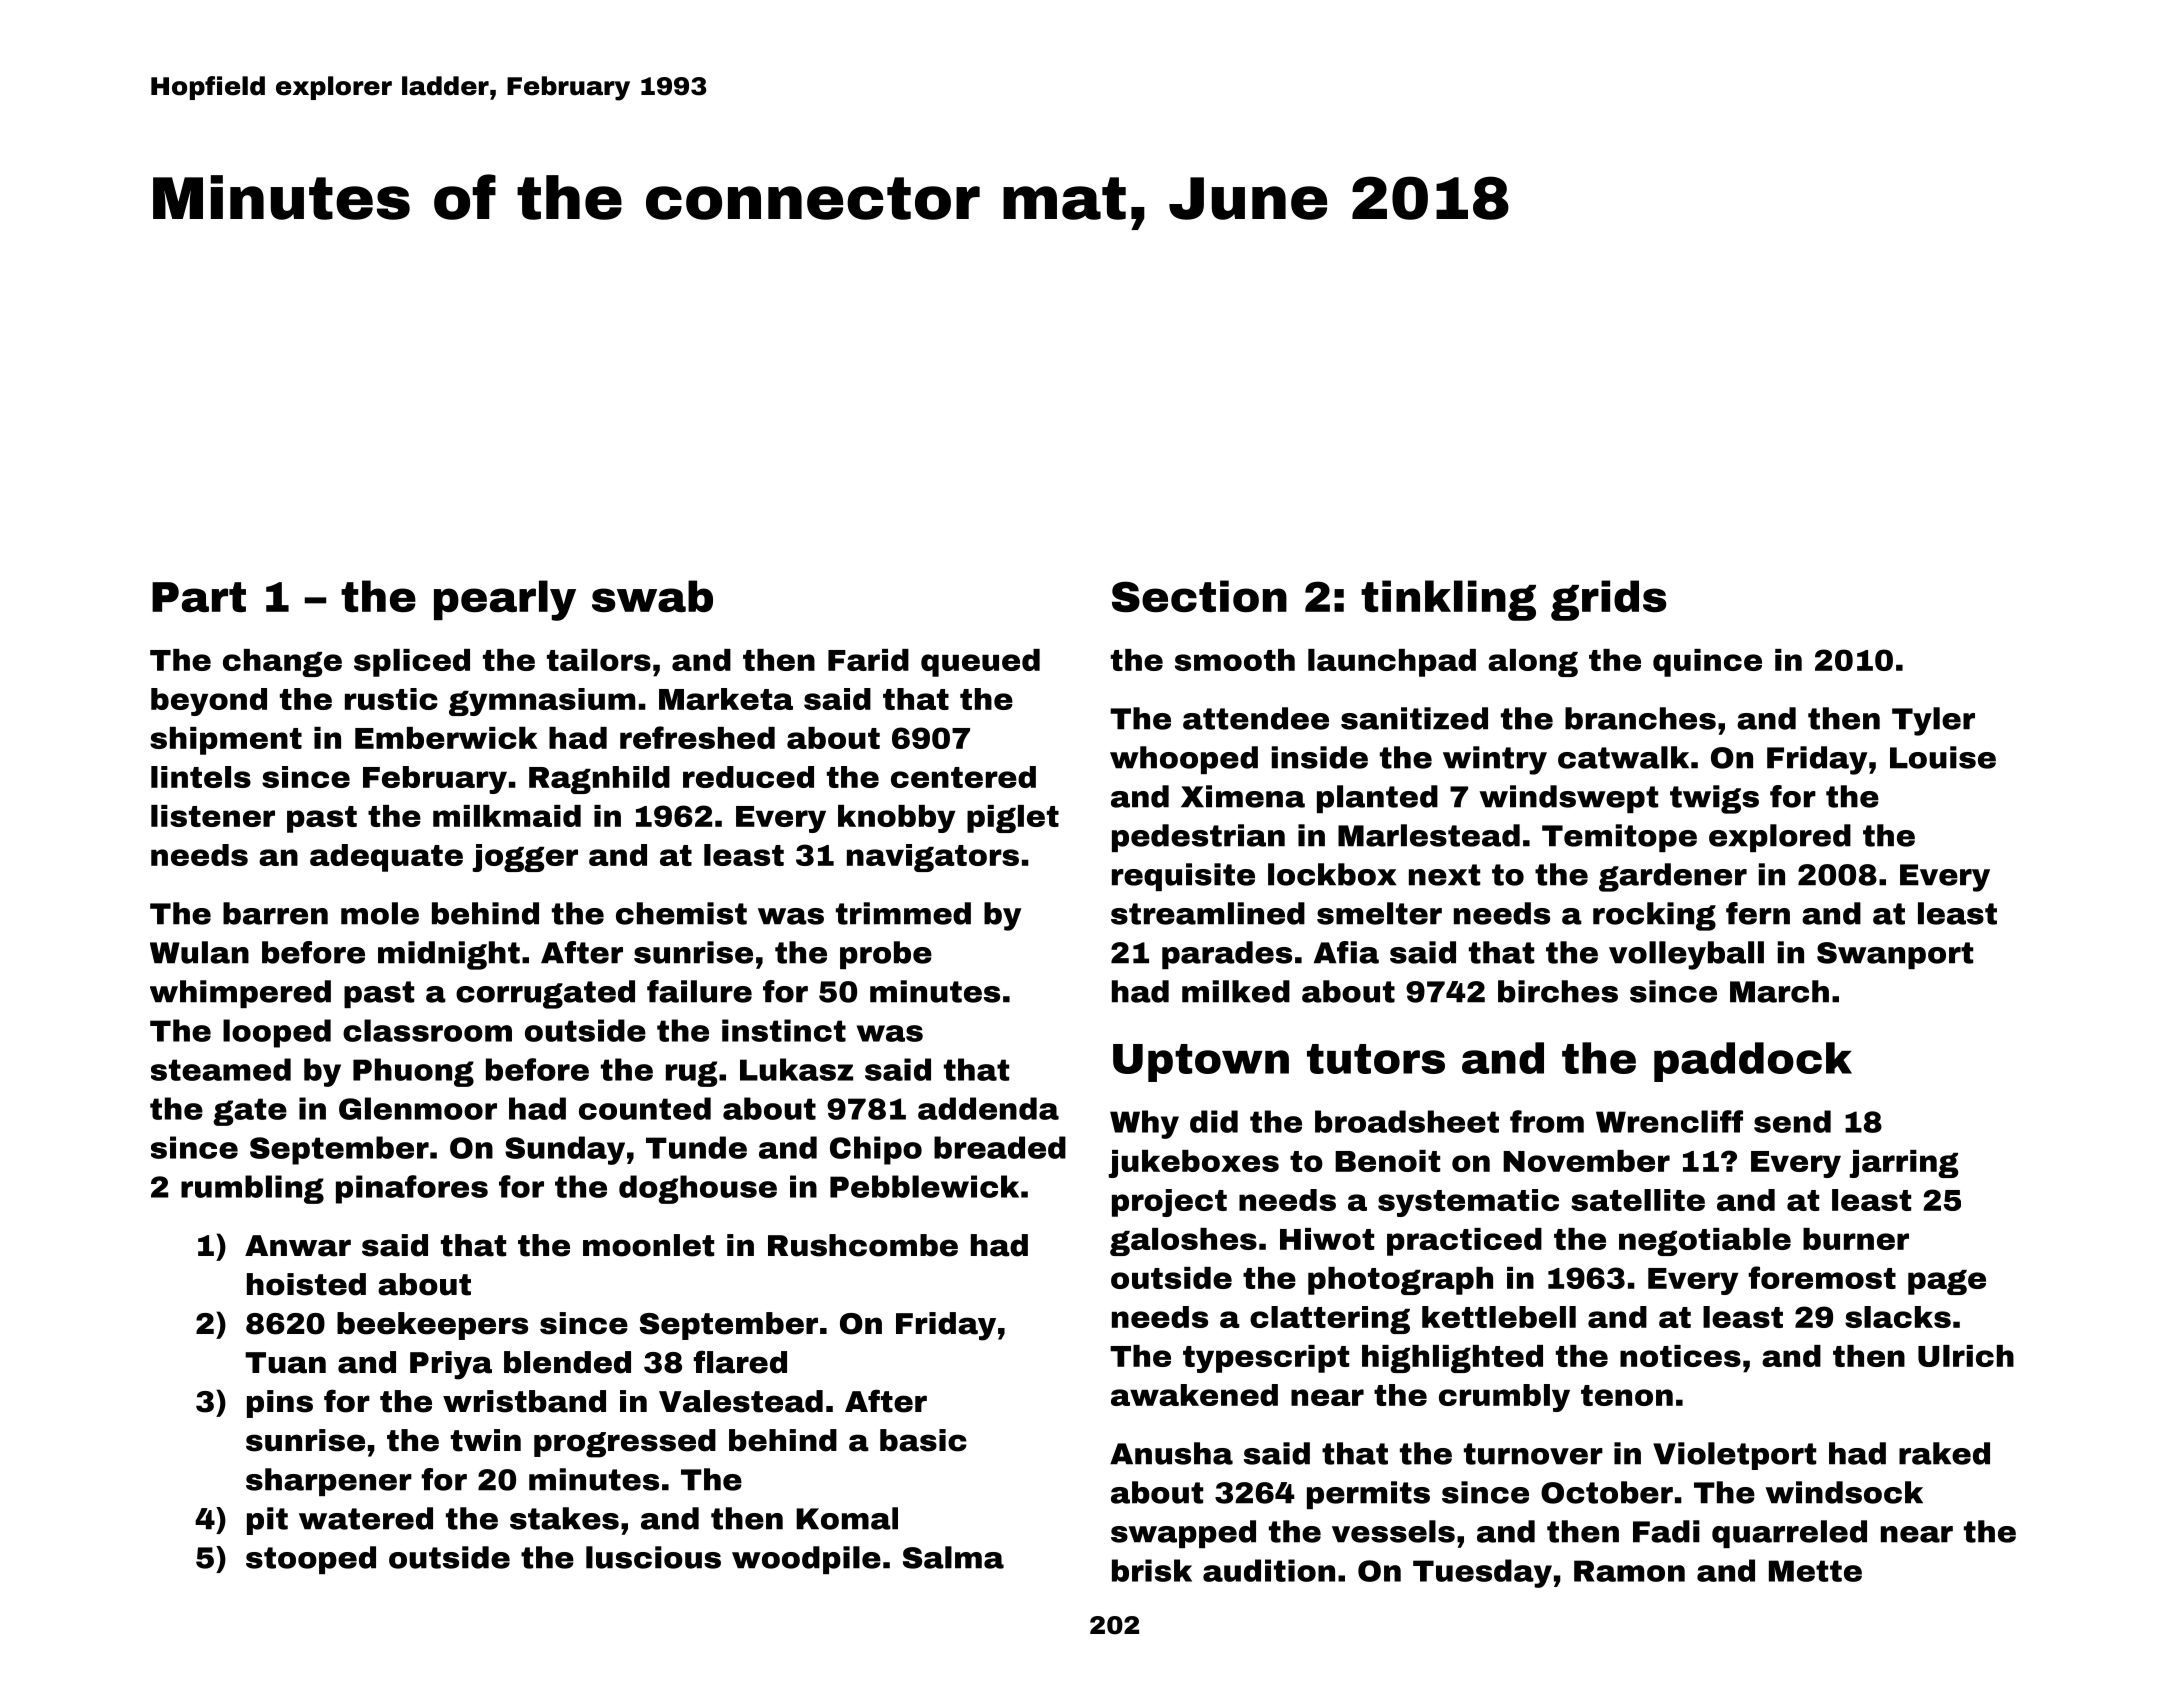 This image has height=1683, width=2178. I want to click on smooth, so click(1235, 660).
